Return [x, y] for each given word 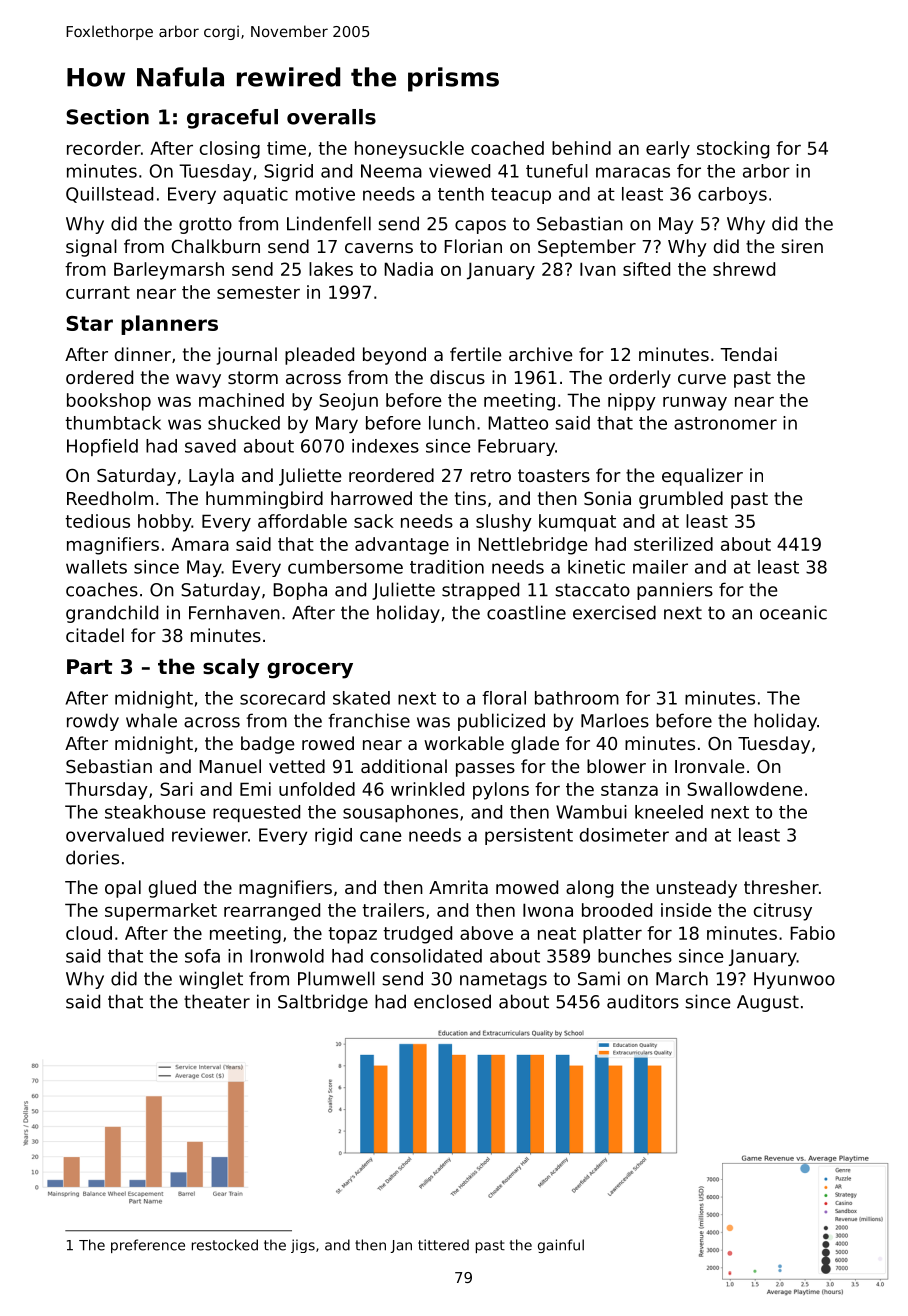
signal [91, 248]
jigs [303, 1246]
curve [702, 379]
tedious [97, 521]
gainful [561, 1246]
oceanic [793, 612]
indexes [385, 446]
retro [491, 475]
